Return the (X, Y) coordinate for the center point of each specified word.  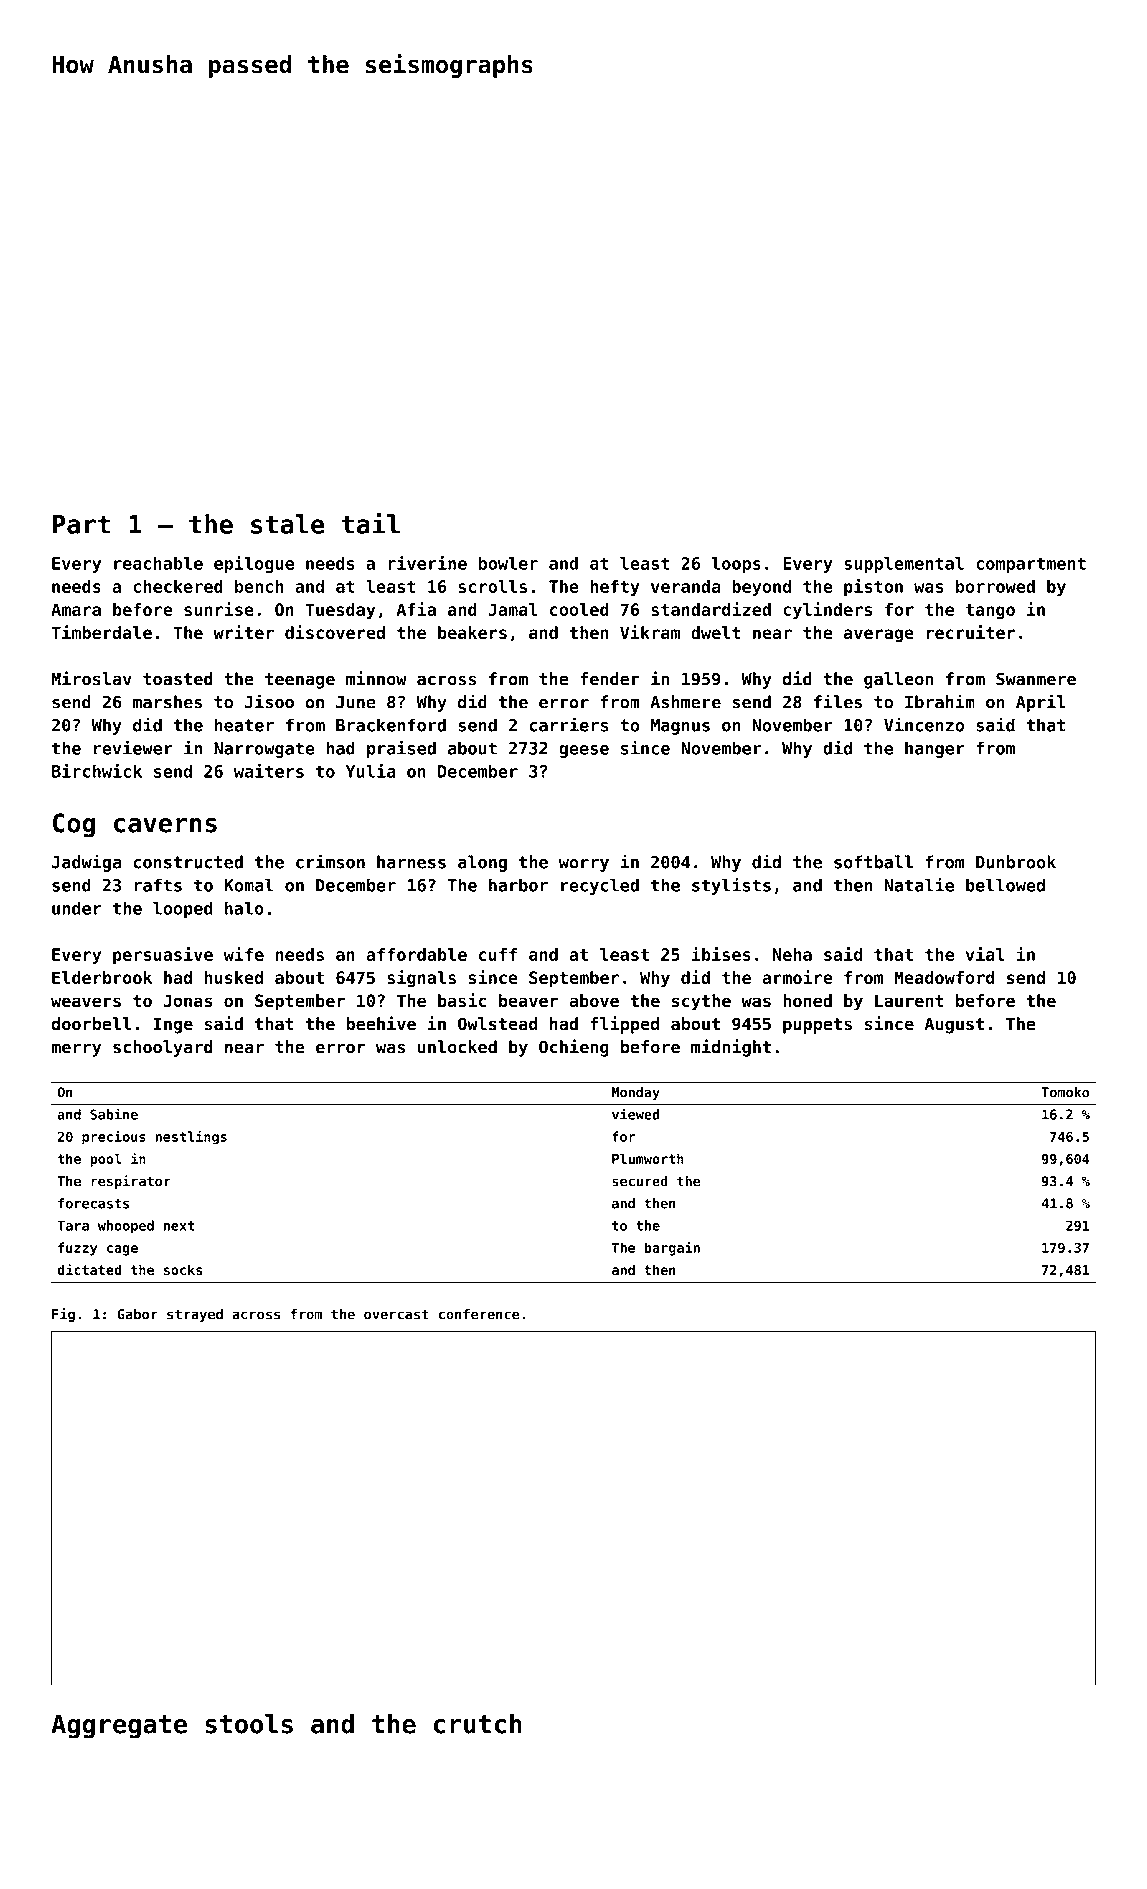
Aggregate (119, 1726)
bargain (672, 1249)
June (356, 702)
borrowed (995, 586)
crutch (478, 1724)
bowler (508, 563)
